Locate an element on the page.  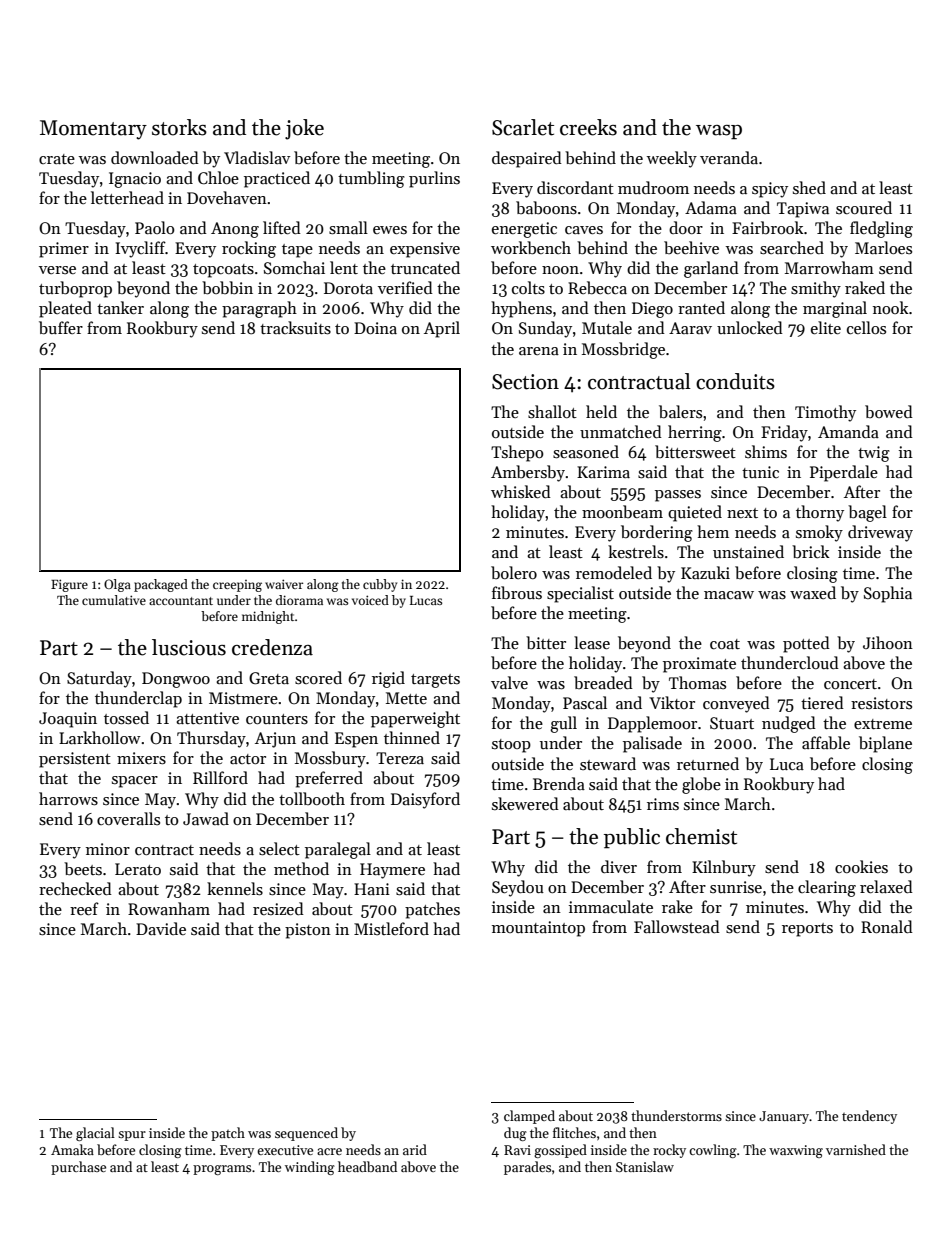
glacial is located at coordinates (95, 1134).
